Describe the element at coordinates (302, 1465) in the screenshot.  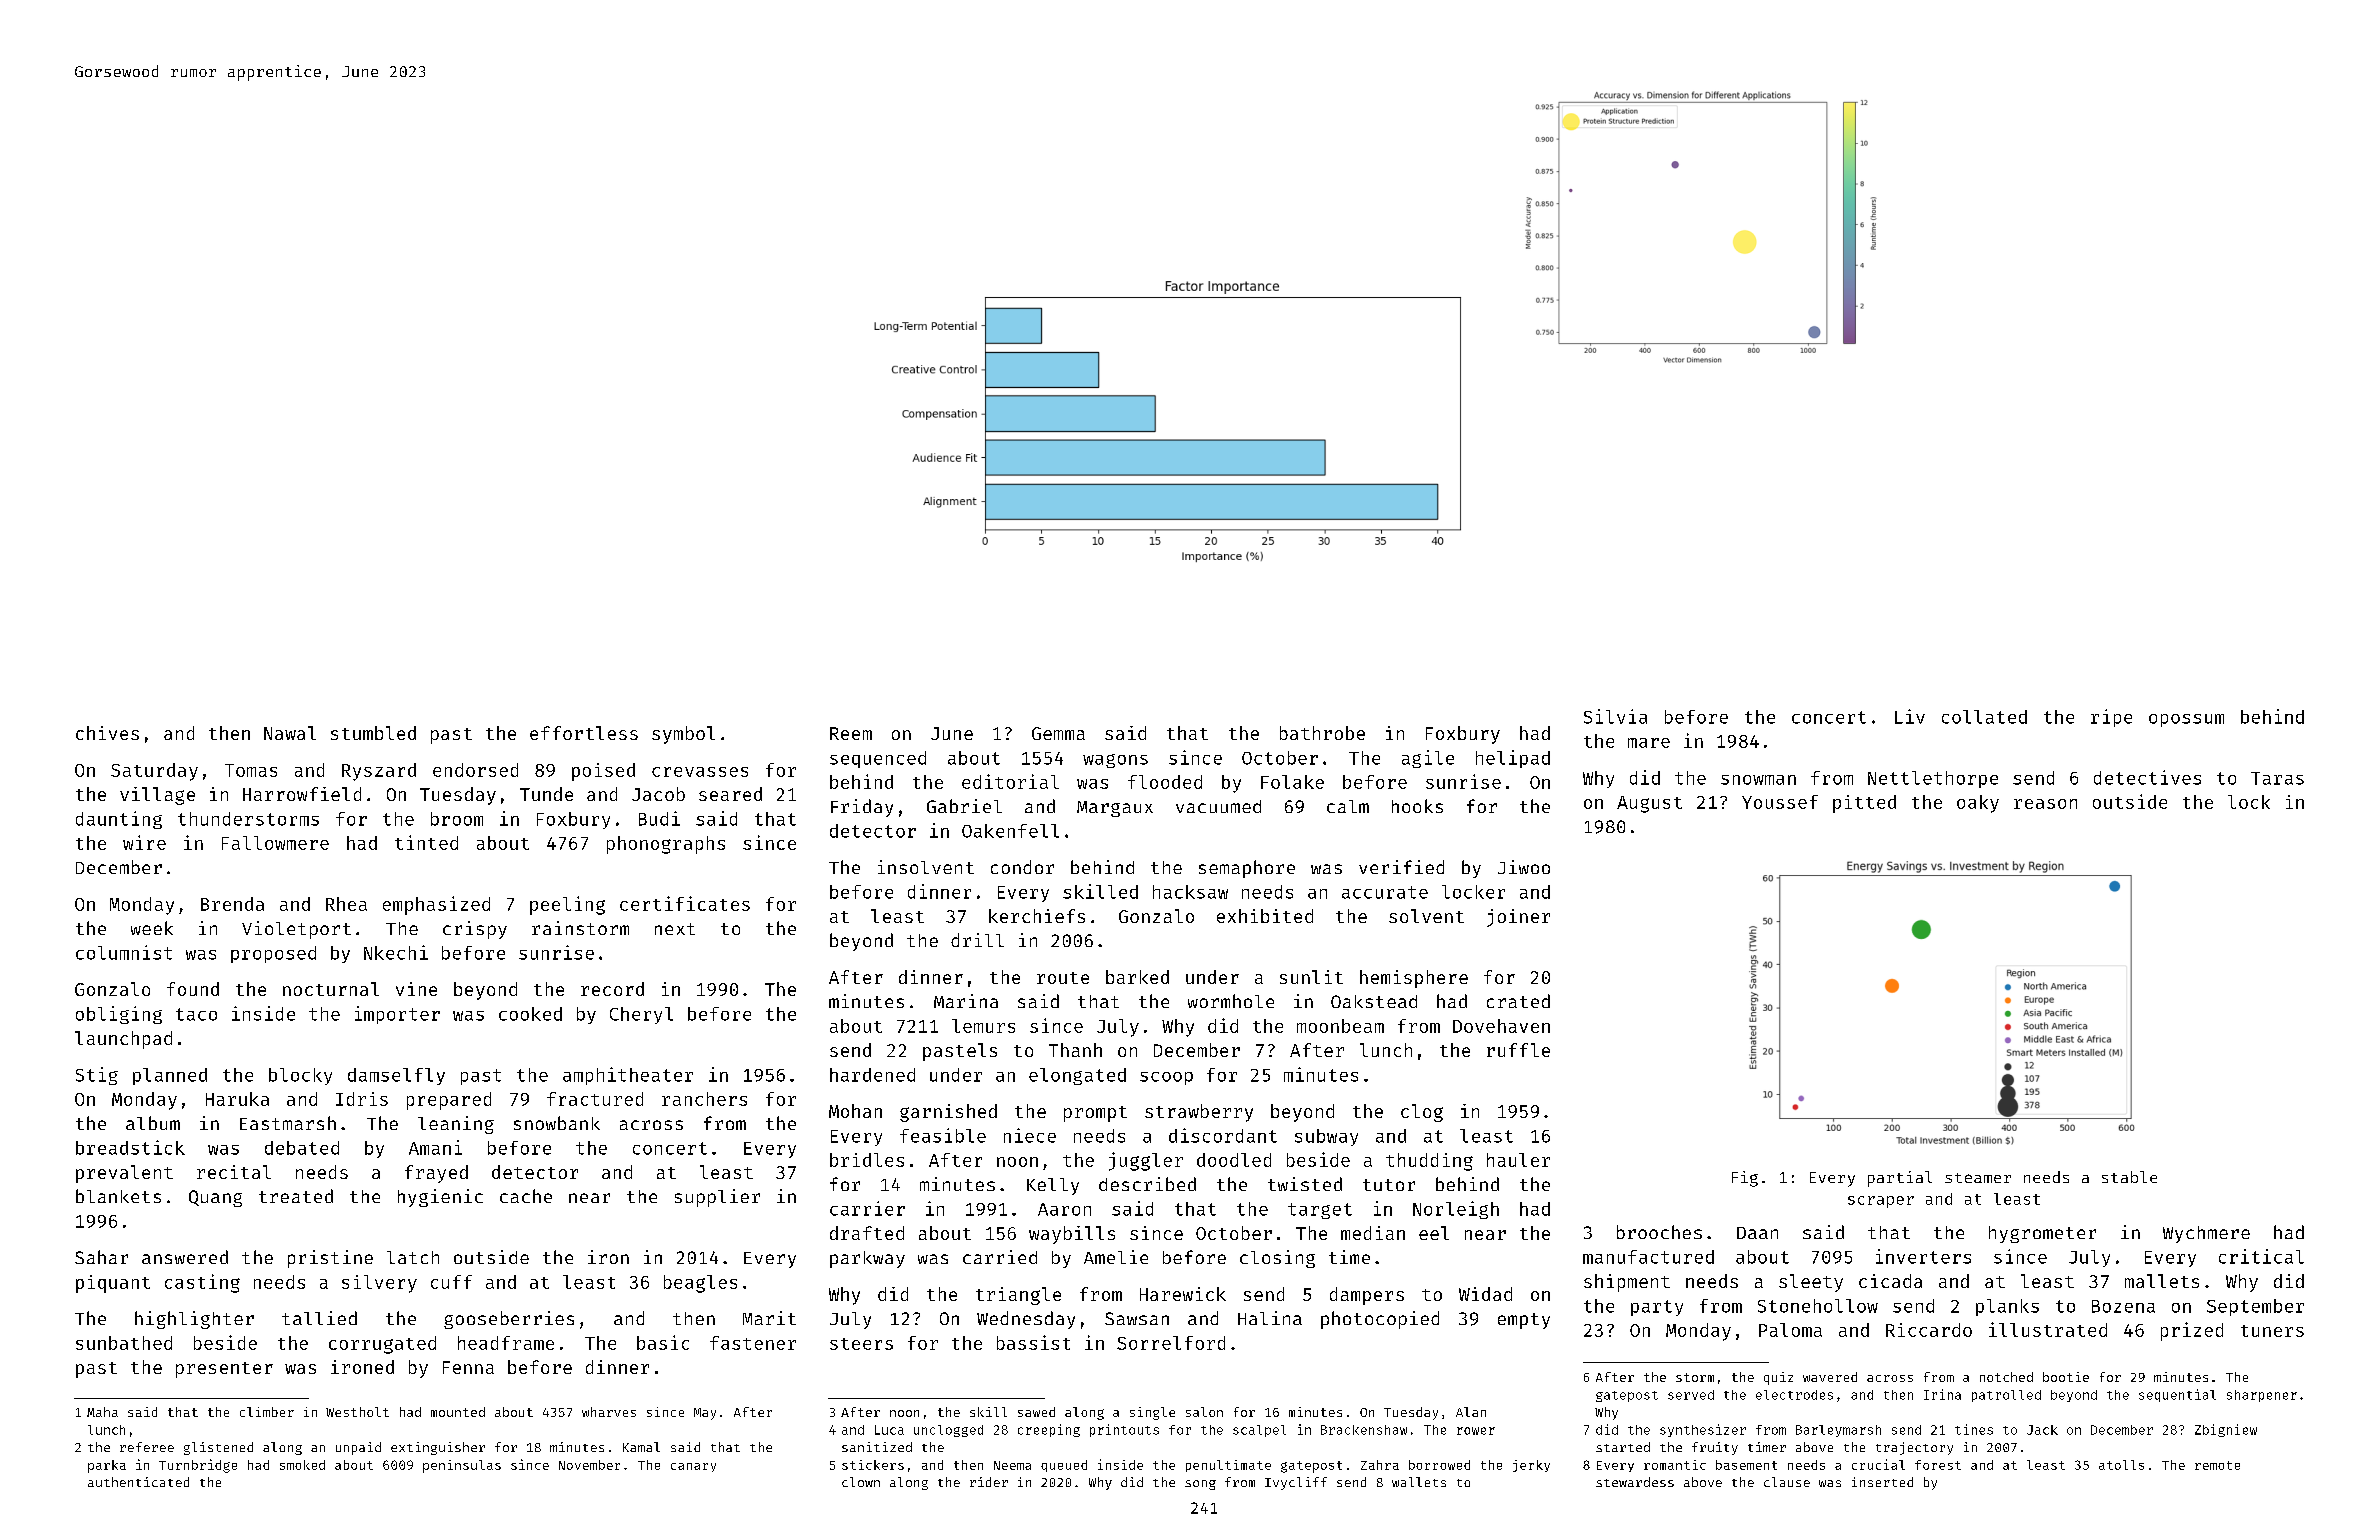
I see `smoked` at that location.
